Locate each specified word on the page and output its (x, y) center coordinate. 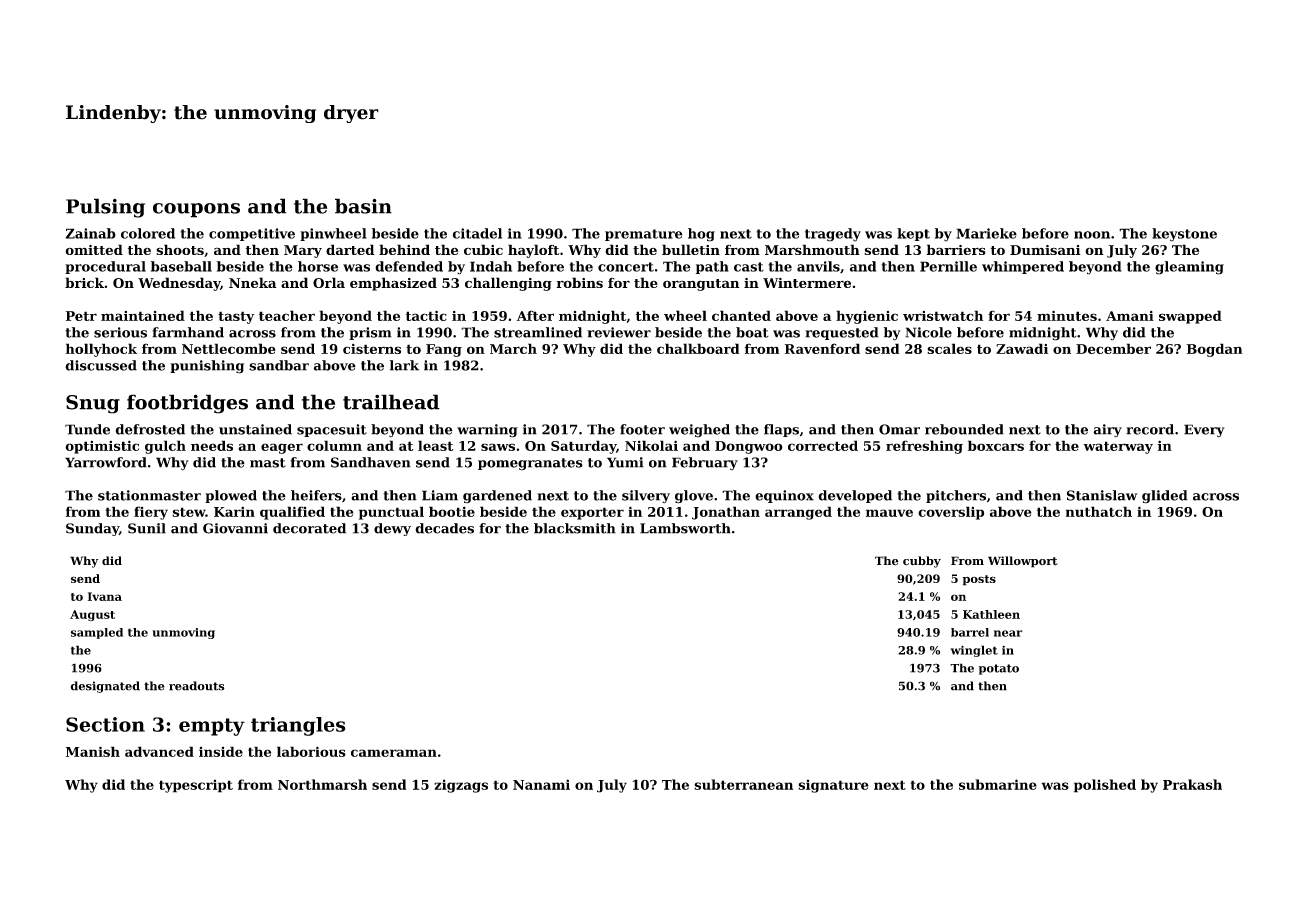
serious (120, 332)
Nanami (541, 784)
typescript (196, 786)
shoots (180, 249)
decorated (309, 528)
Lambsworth (685, 528)
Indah (491, 266)
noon (1092, 235)
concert (626, 267)
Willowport (1023, 562)
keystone (1184, 235)
